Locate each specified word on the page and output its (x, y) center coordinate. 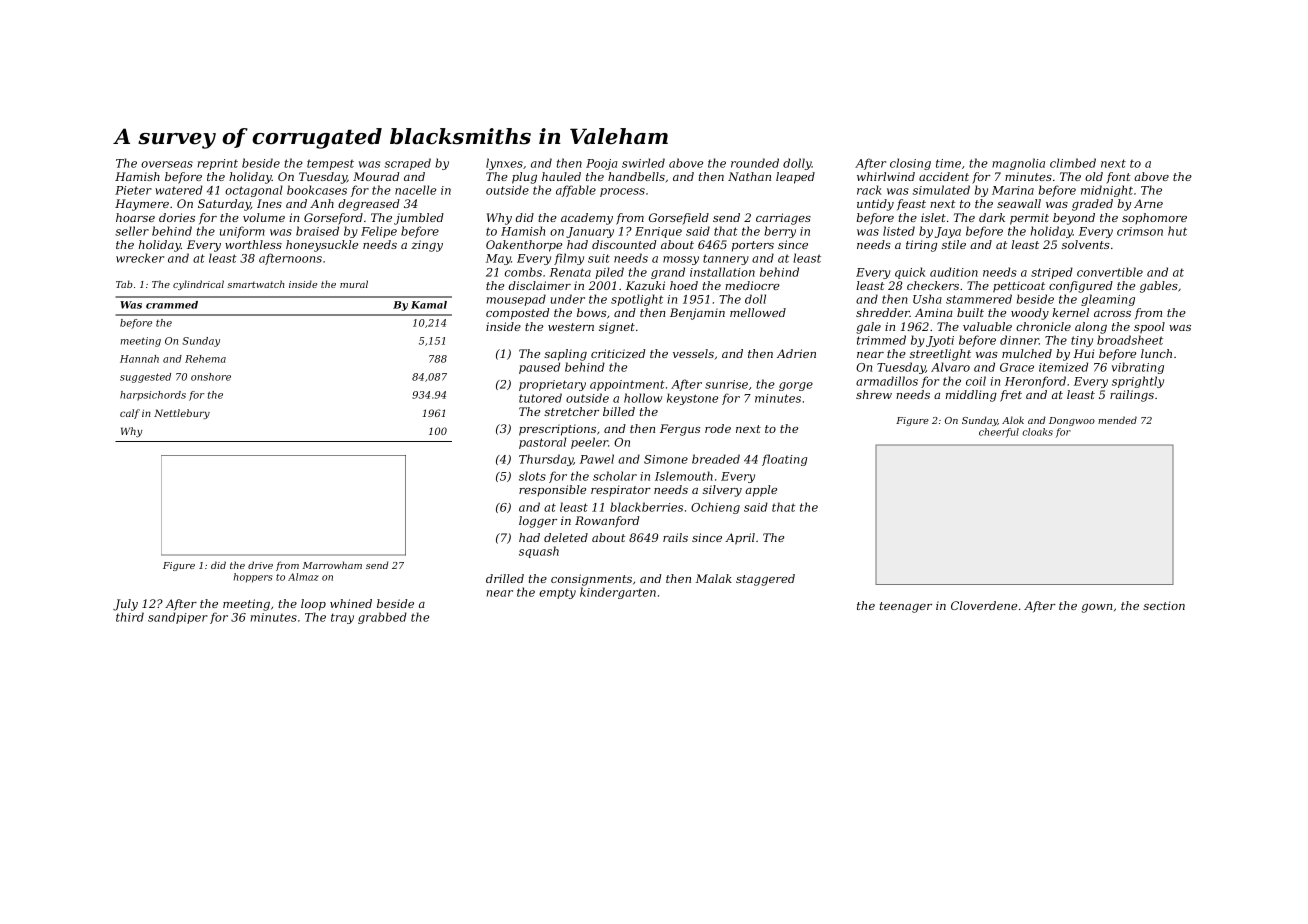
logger (538, 522)
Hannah (139, 359)
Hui (1083, 353)
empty (557, 594)
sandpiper (178, 618)
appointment (627, 385)
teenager (906, 607)
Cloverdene (984, 605)
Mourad (376, 176)
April (740, 539)
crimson (1140, 231)
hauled (561, 176)
